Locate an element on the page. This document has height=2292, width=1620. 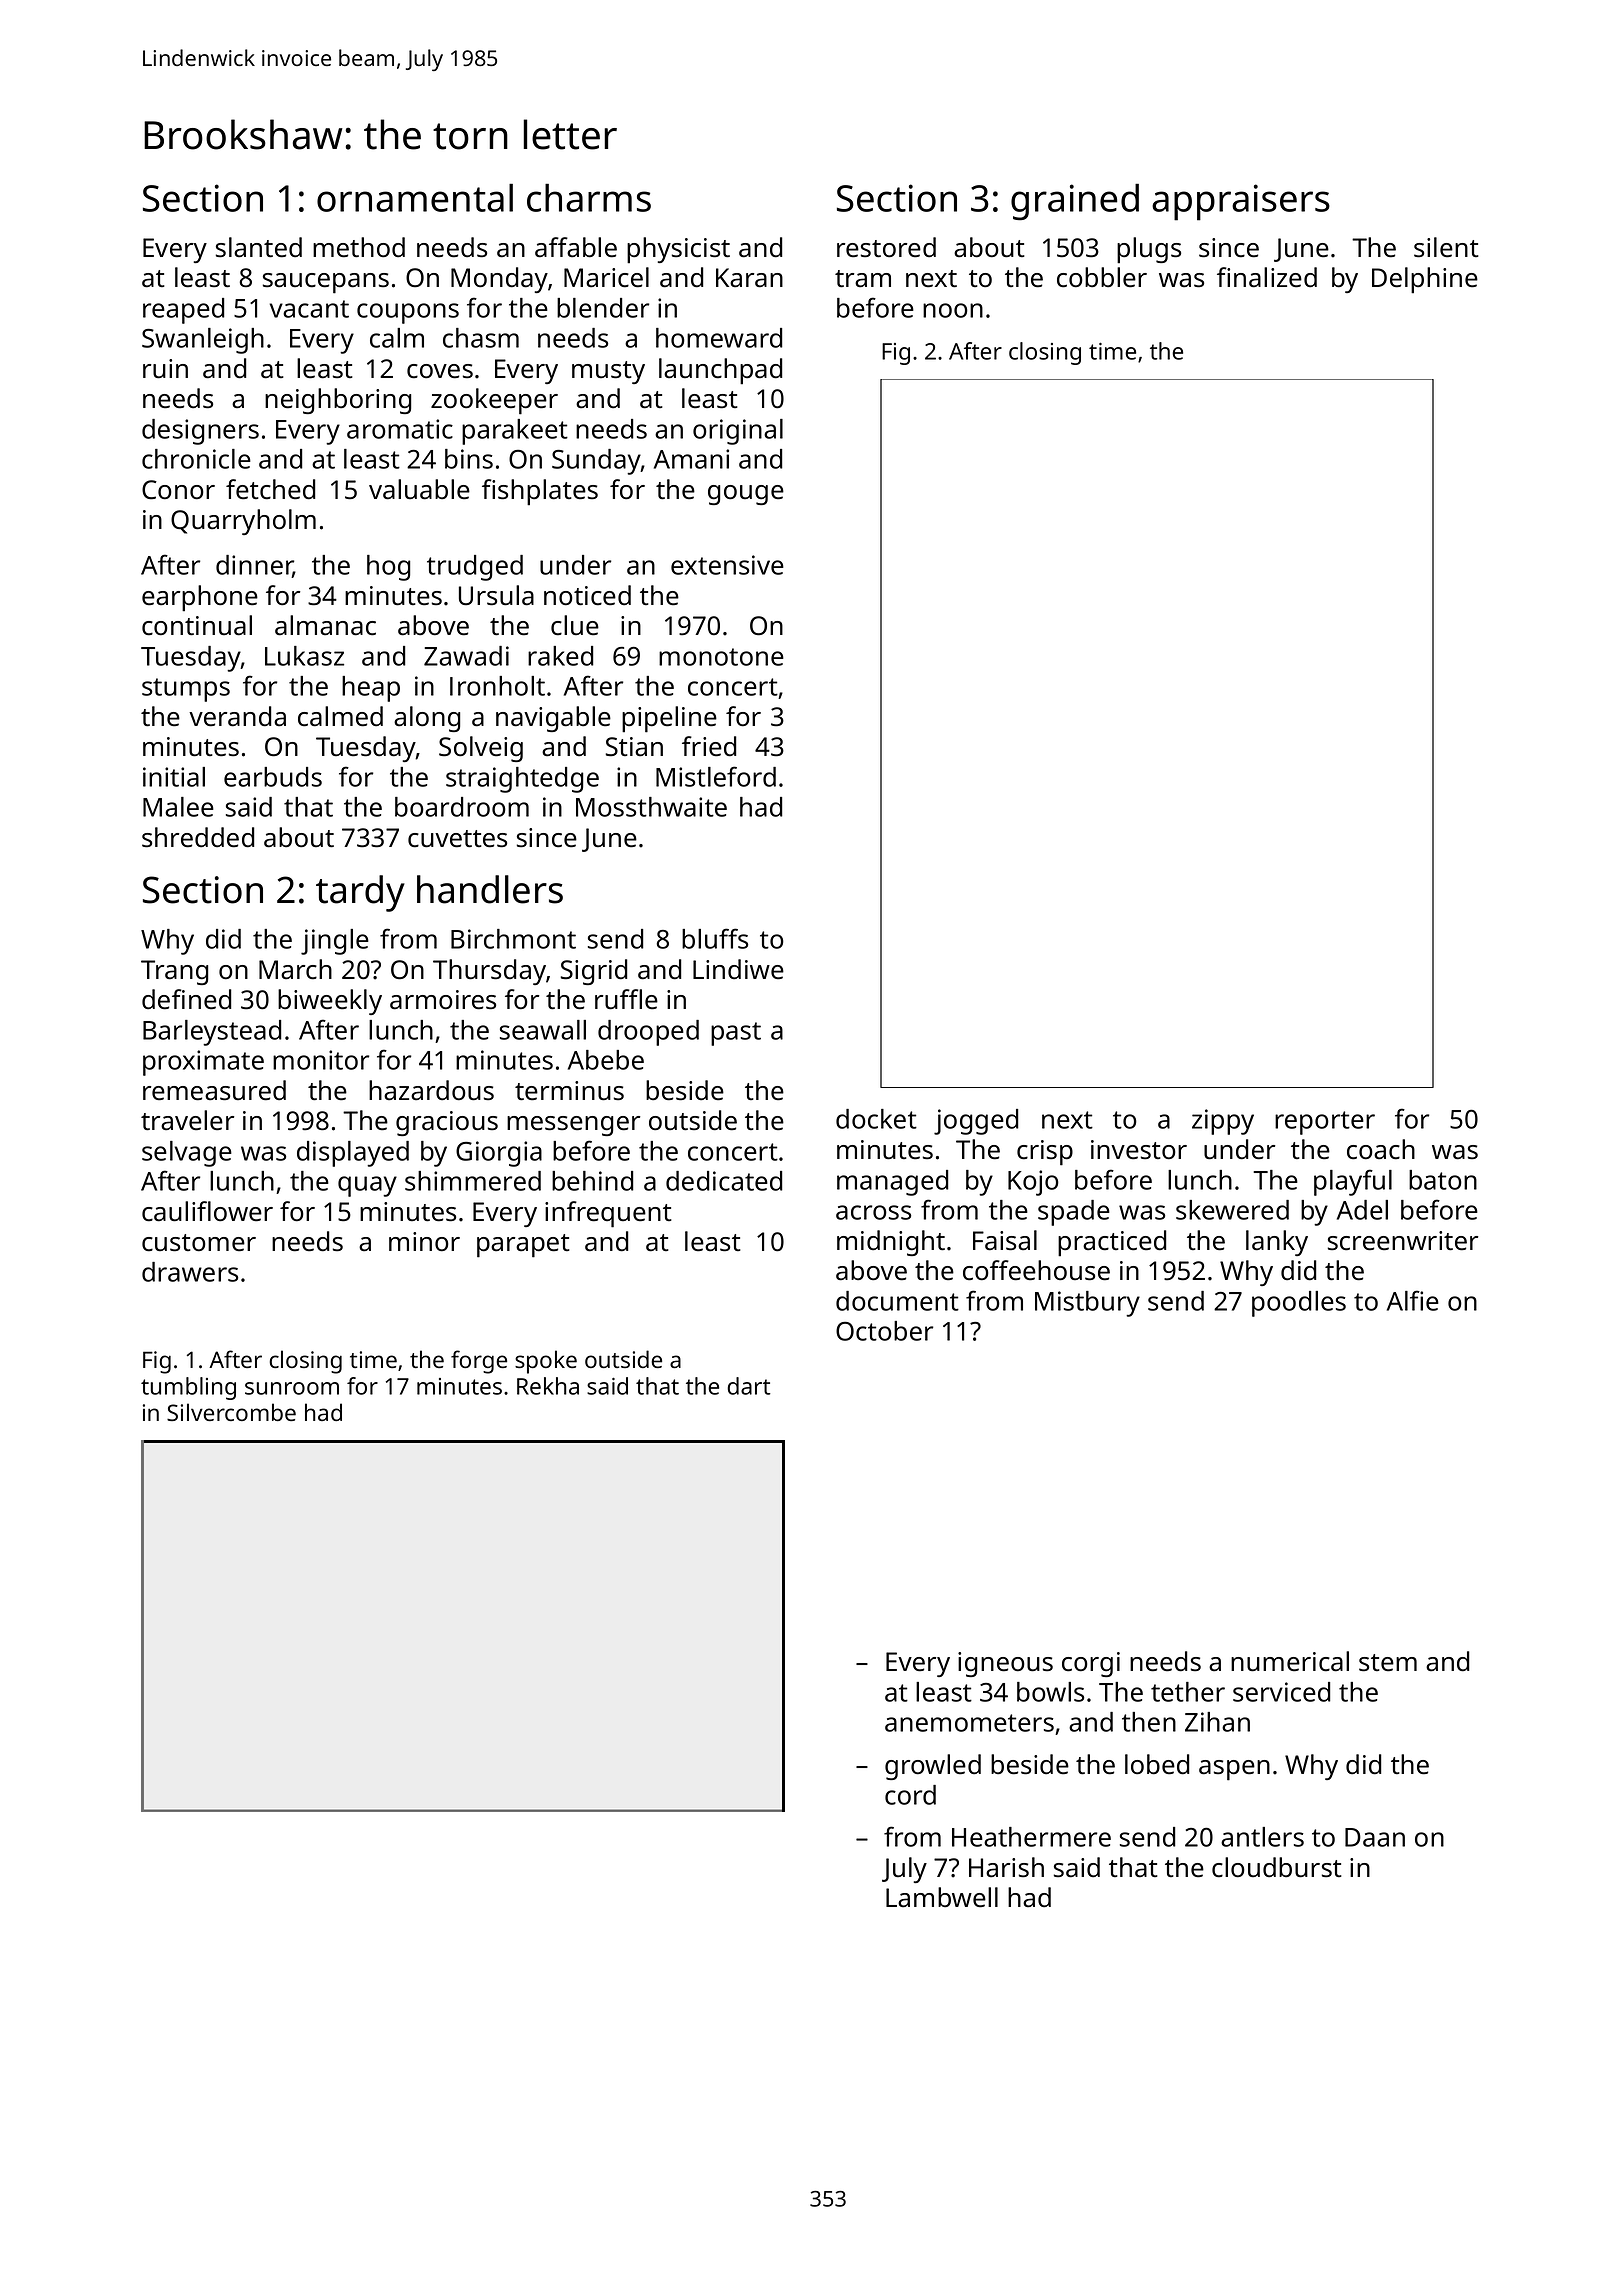
Delphine is located at coordinates (1425, 280).
